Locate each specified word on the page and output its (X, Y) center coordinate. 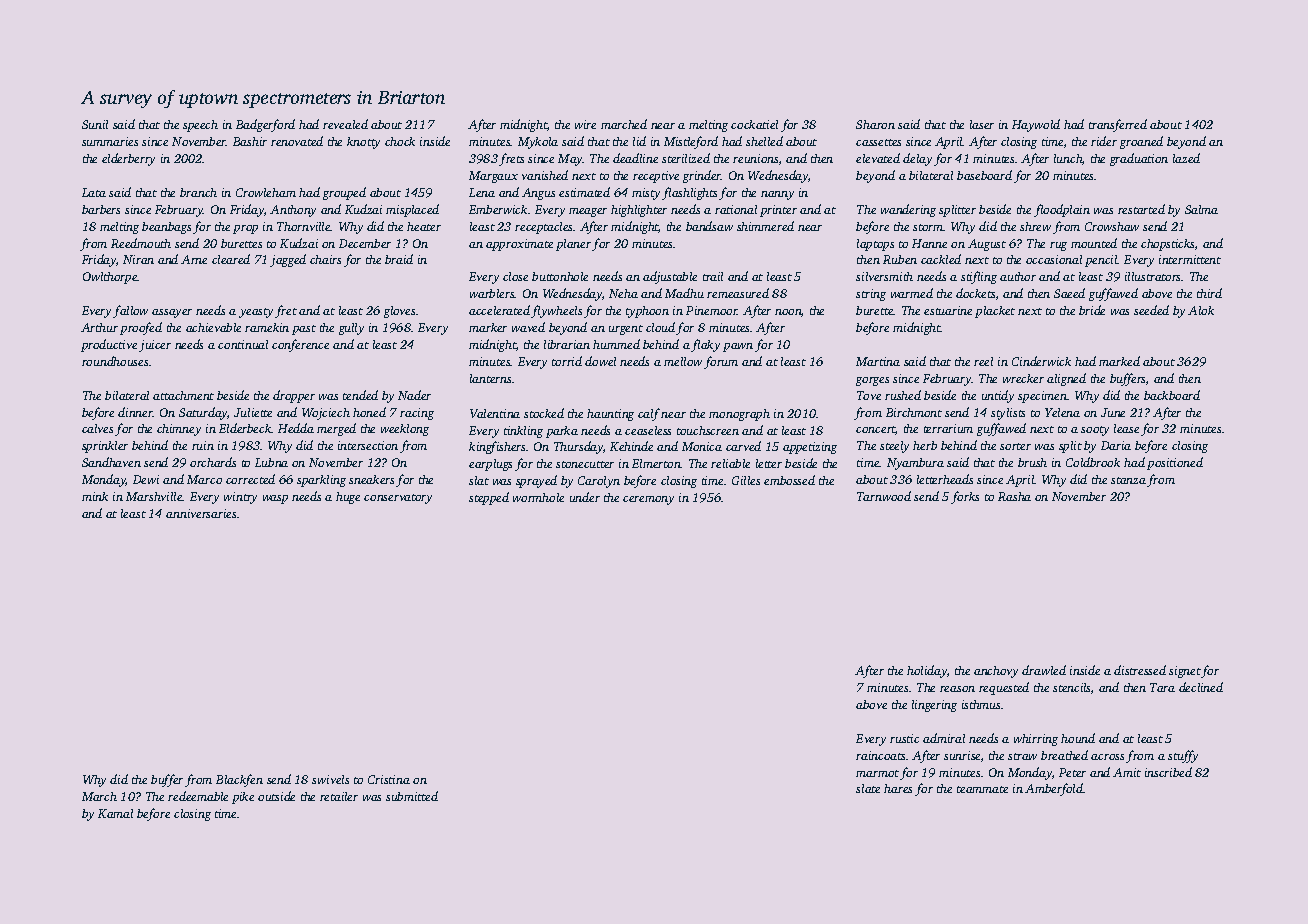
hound (1078, 738)
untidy (998, 396)
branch (198, 192)
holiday (927, 671)
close (515, 276)
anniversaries (201, 513)
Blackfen (239, 780)
